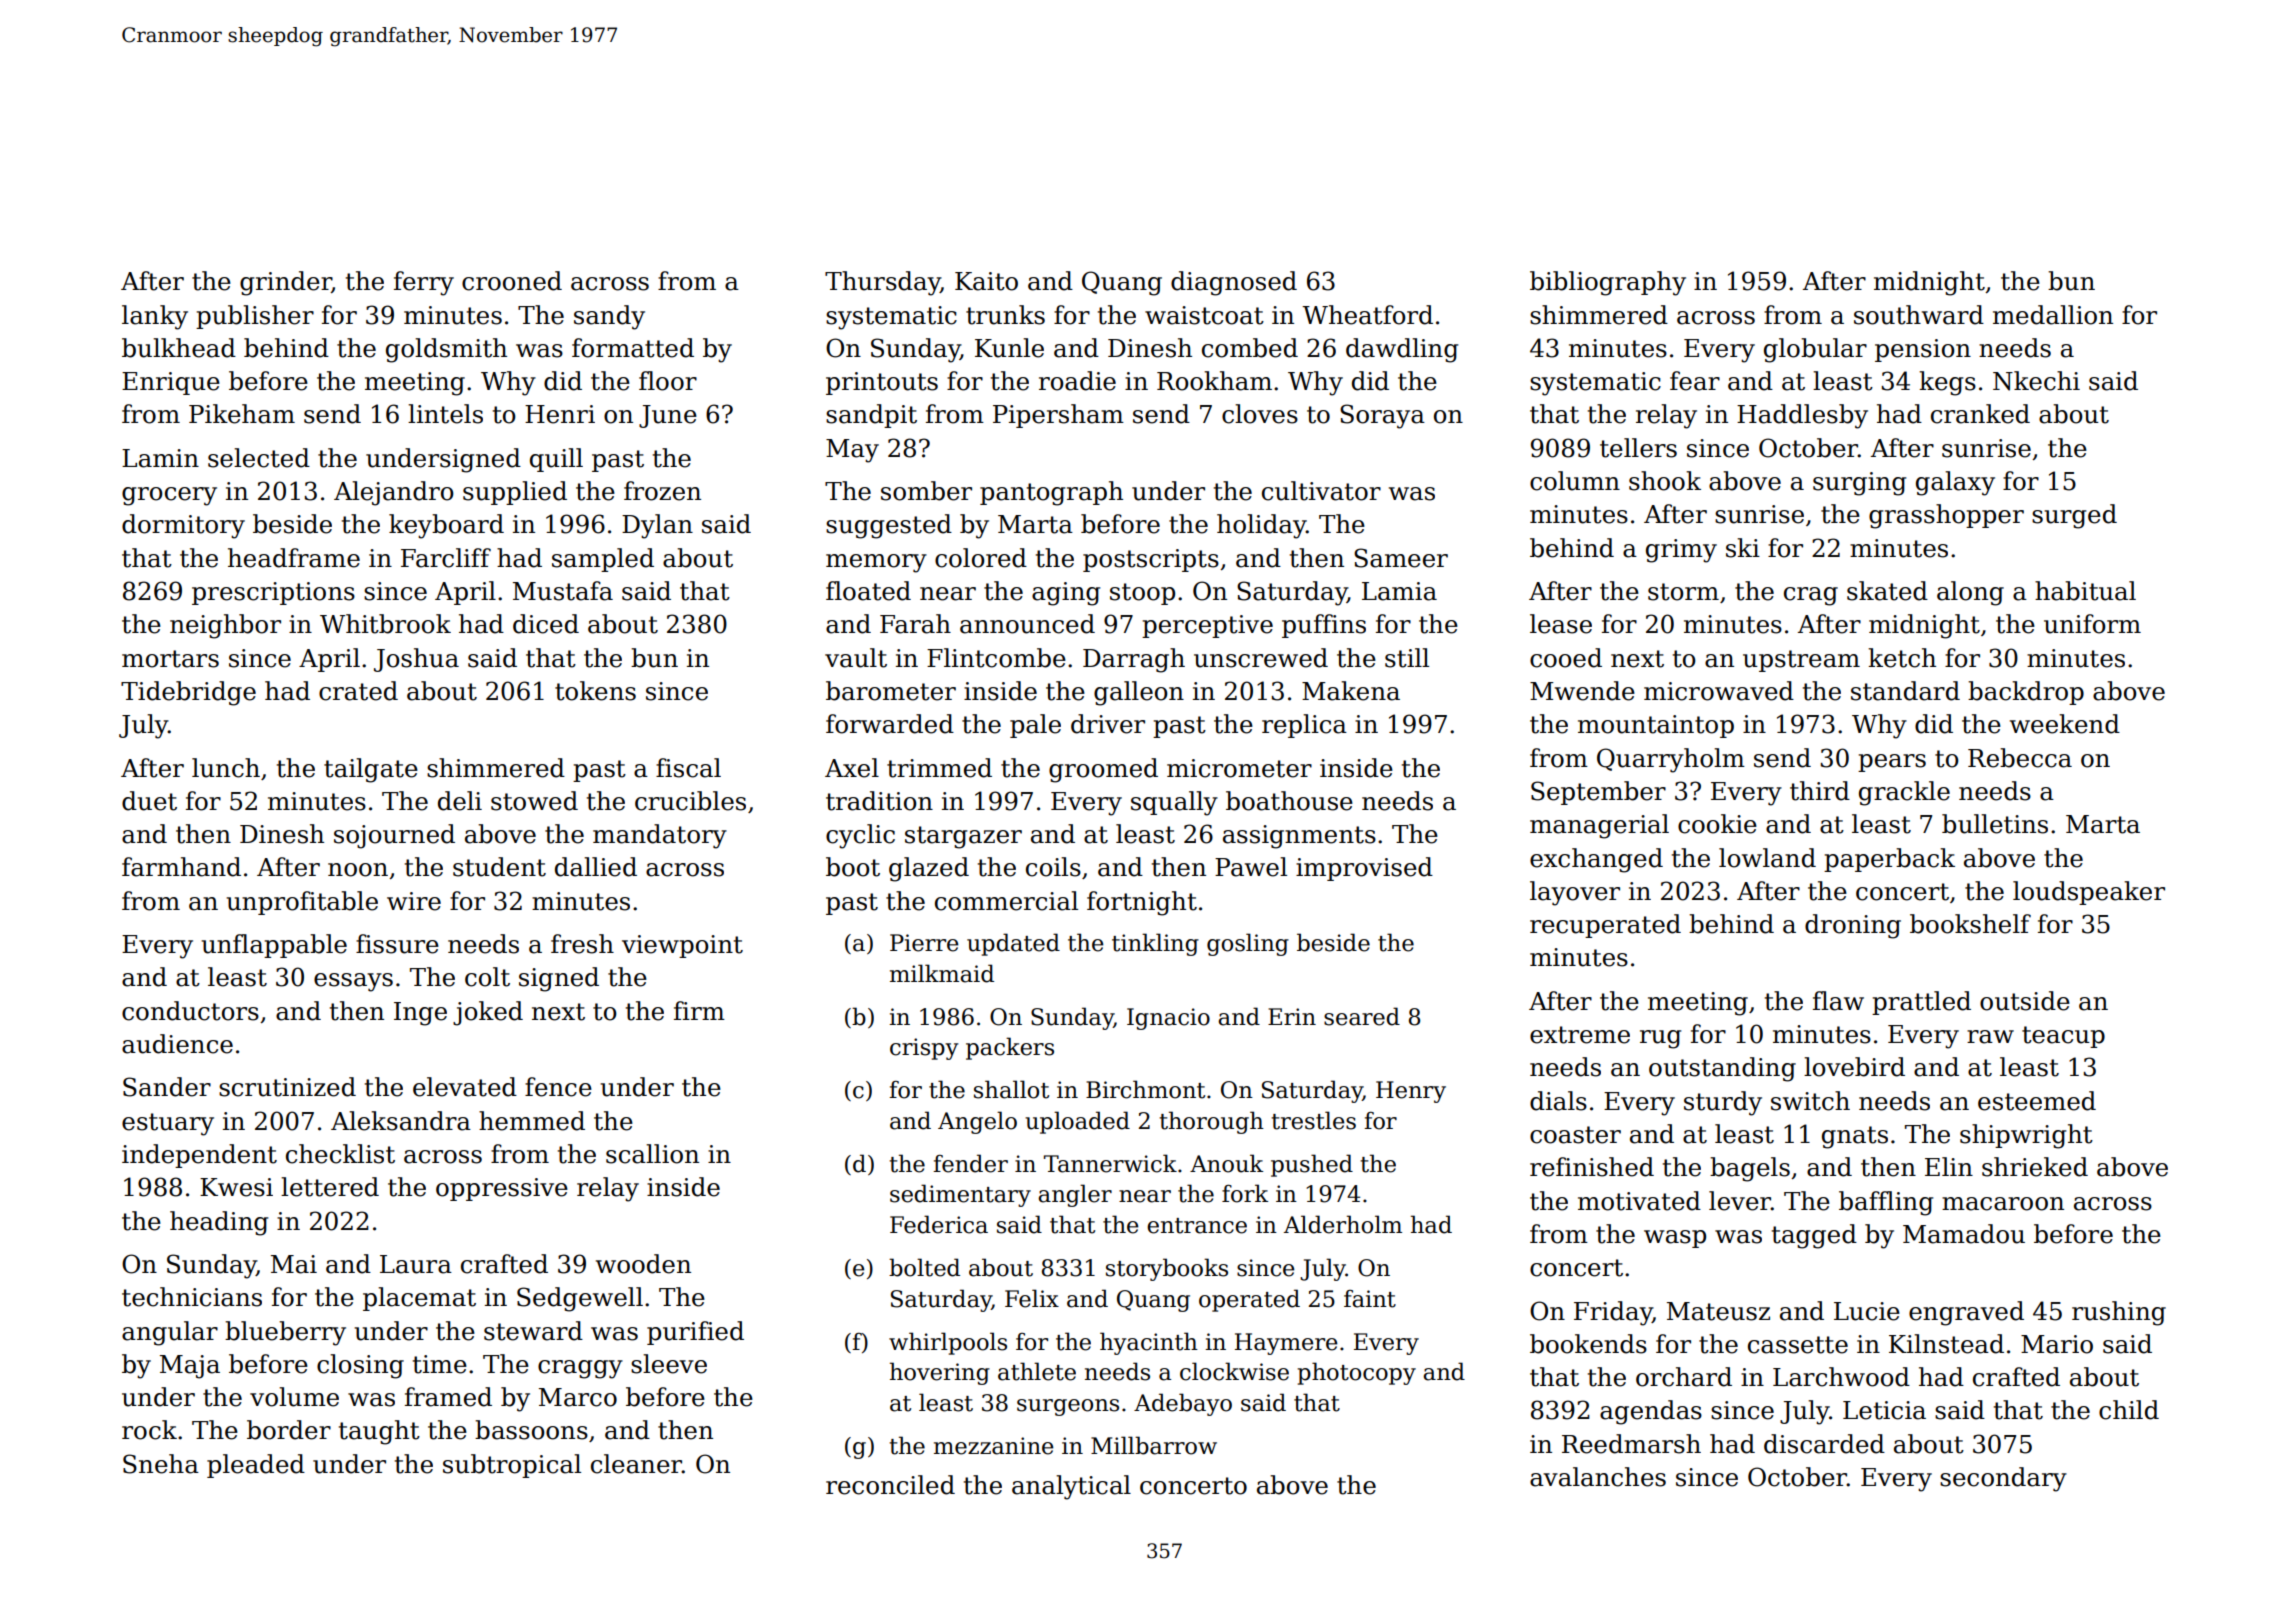 Image resolution: width=2292 pixels, height=1620 pixels. What do you see at coordinates (2074, 516) in the screenshot?
I see `surged` at bounding box center [2074, 516].
